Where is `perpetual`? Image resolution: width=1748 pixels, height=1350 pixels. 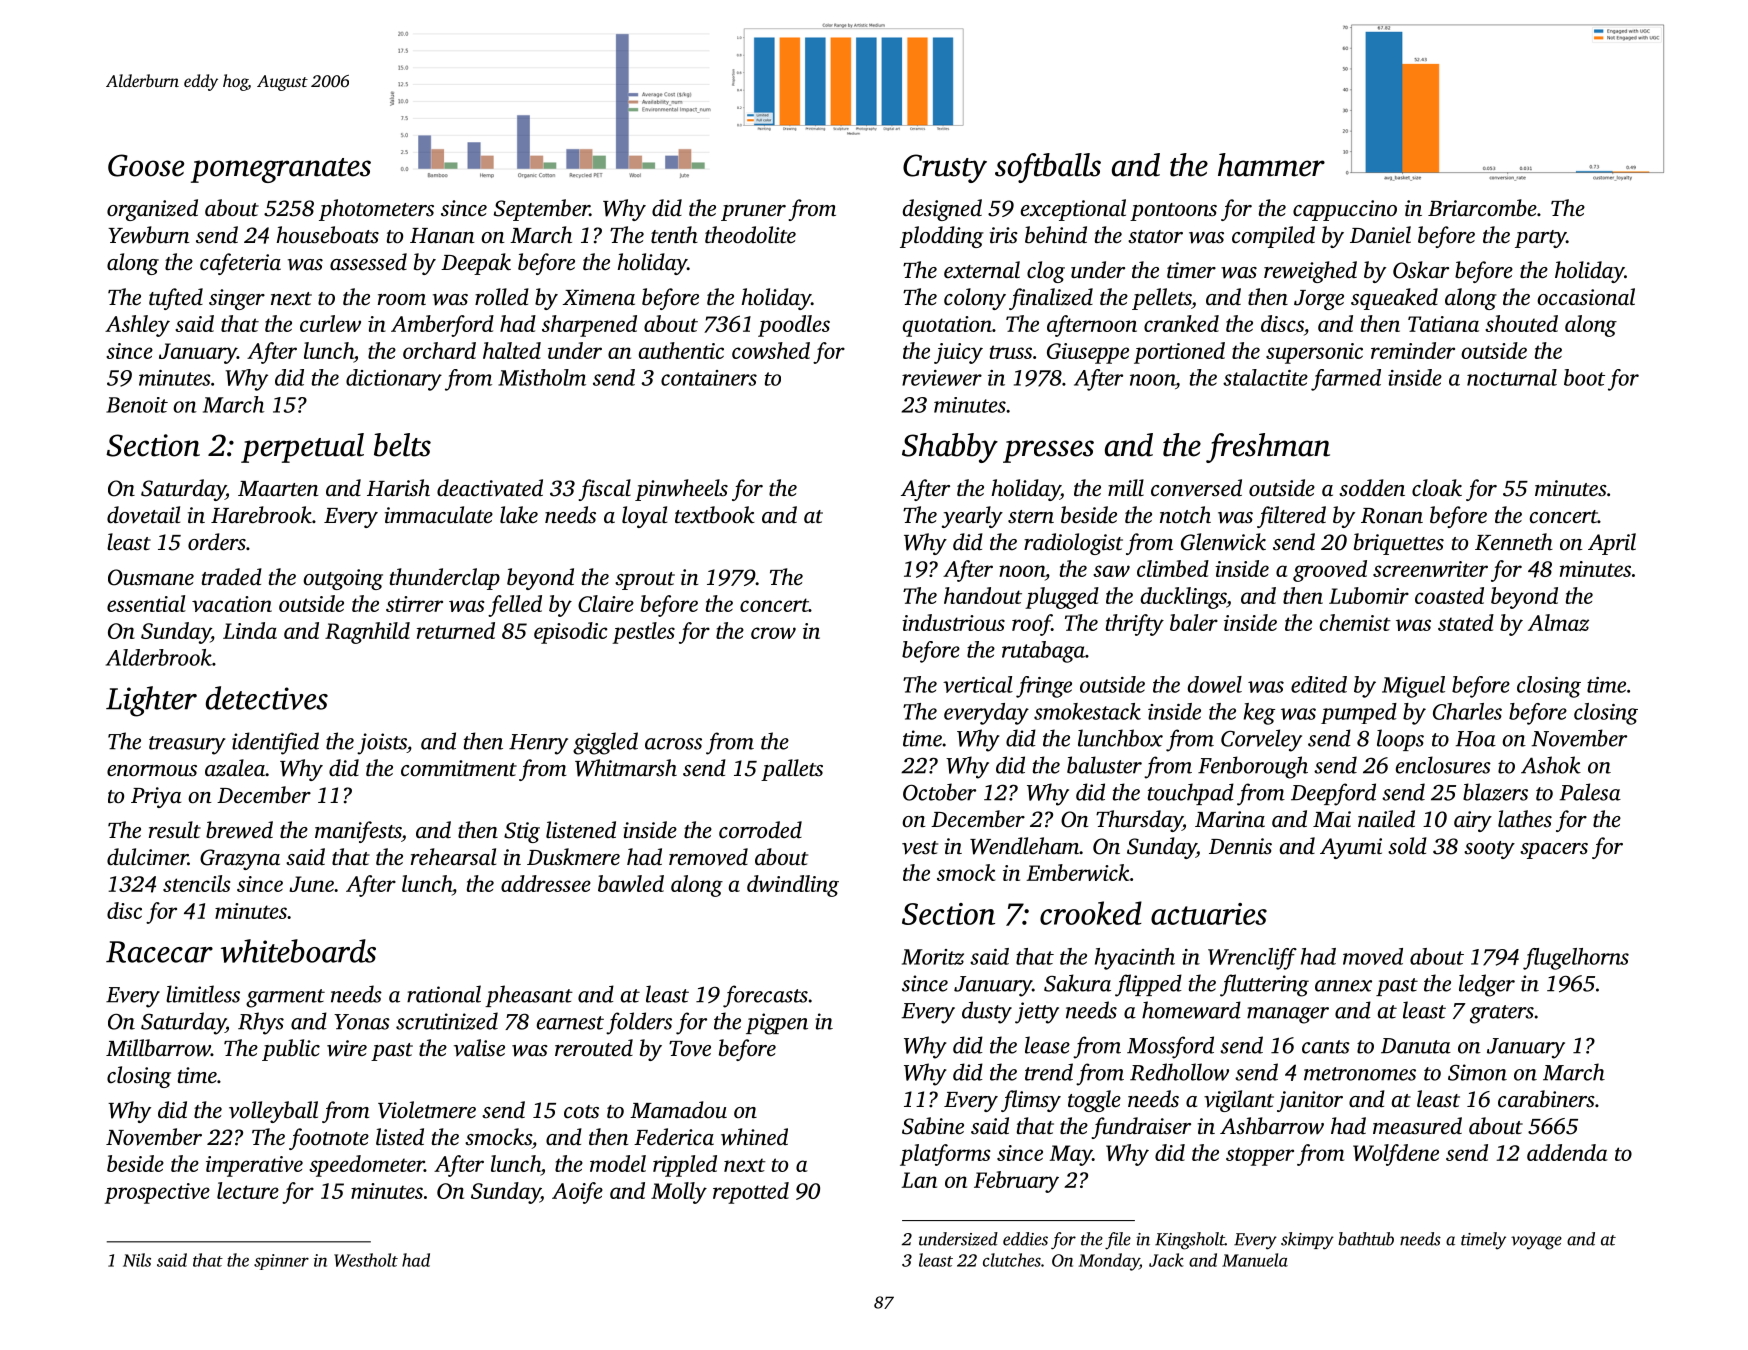
perpetual is located at coordinates (302, 448).
